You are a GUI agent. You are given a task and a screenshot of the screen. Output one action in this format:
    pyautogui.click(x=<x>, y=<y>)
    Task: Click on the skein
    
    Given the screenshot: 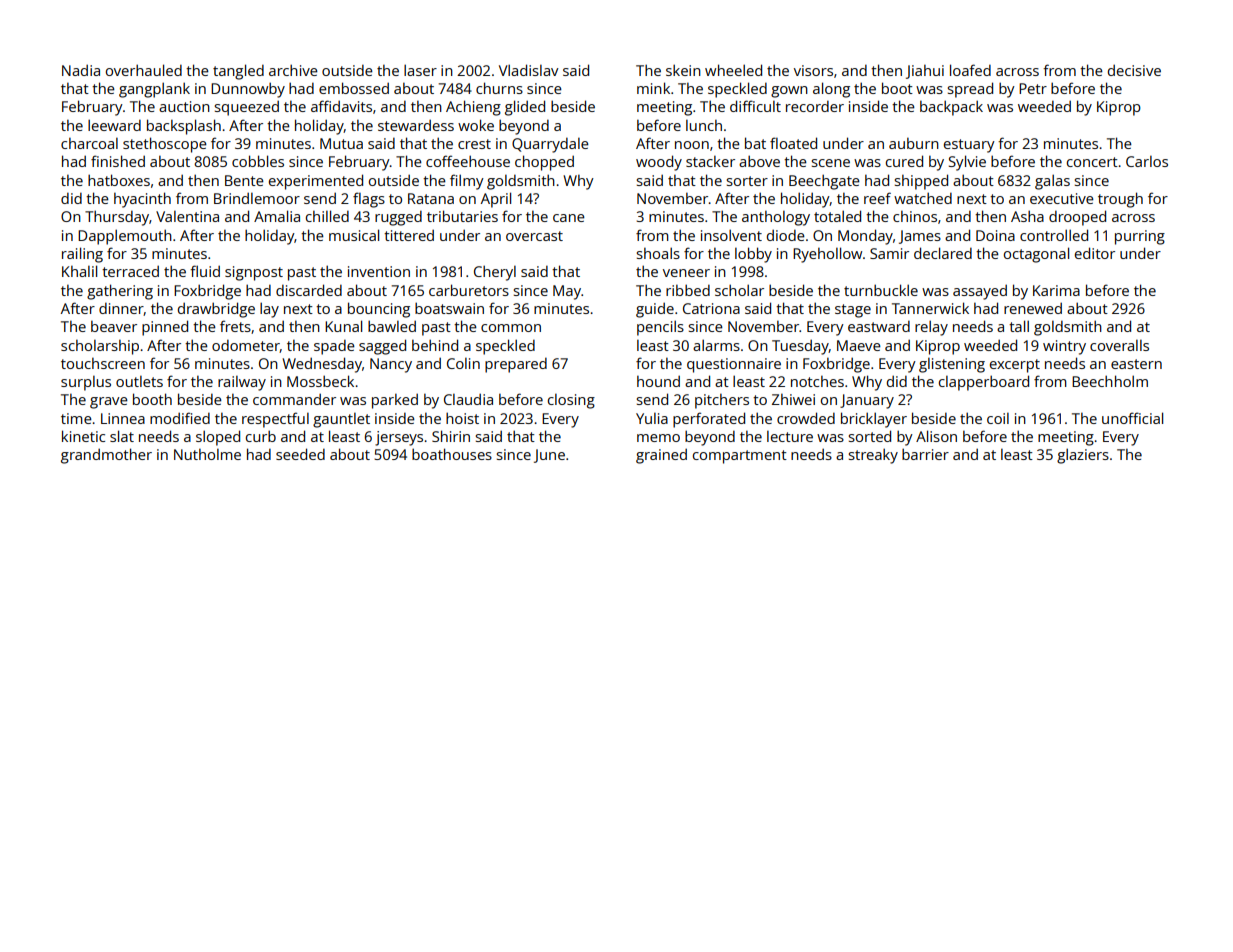 What is the action you would take?
    pyautogui.click(x=683, y=70)
